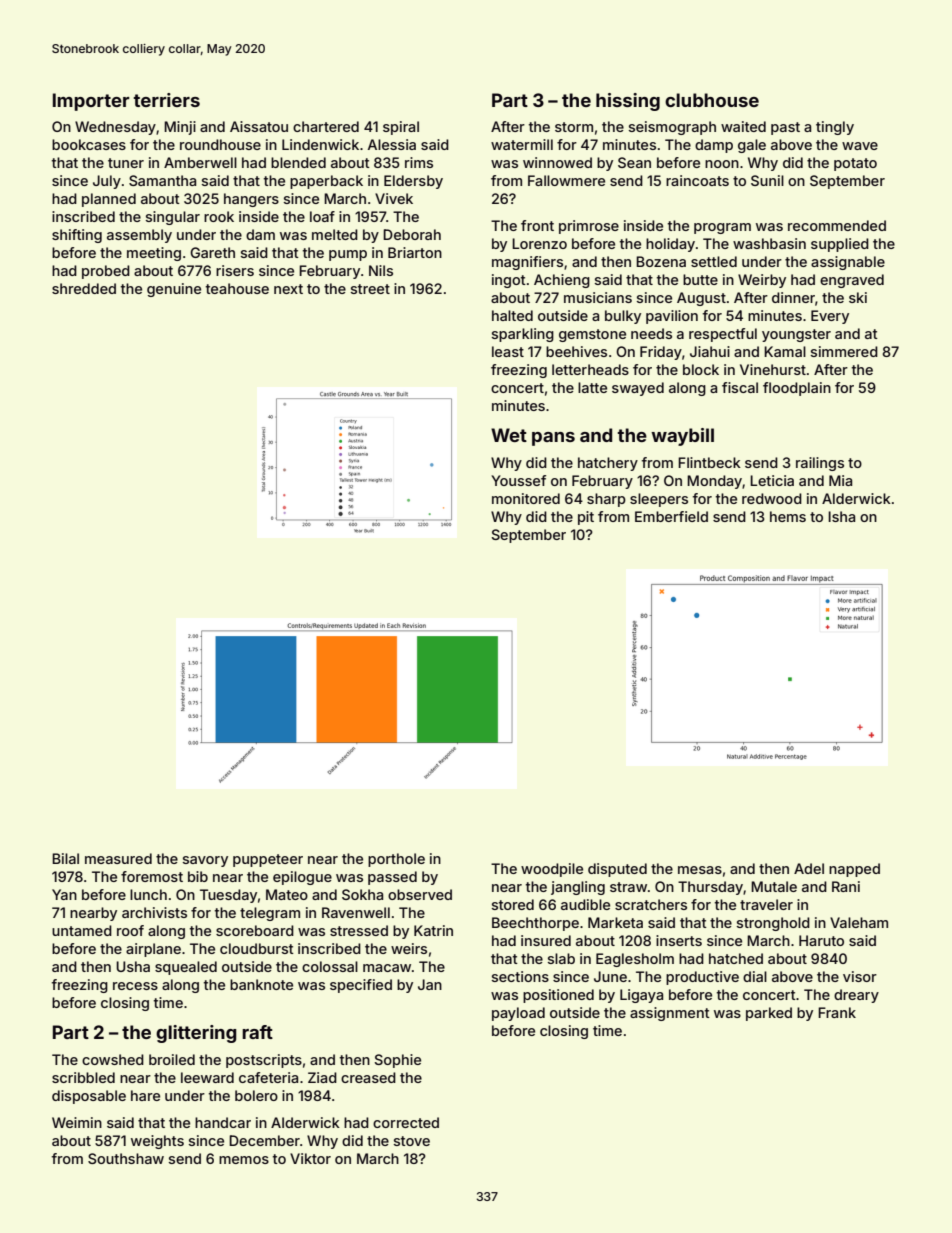 Image resolution: width=952 pixels, height=1233 pixels. I want to click on melted, so click(335, 234).
